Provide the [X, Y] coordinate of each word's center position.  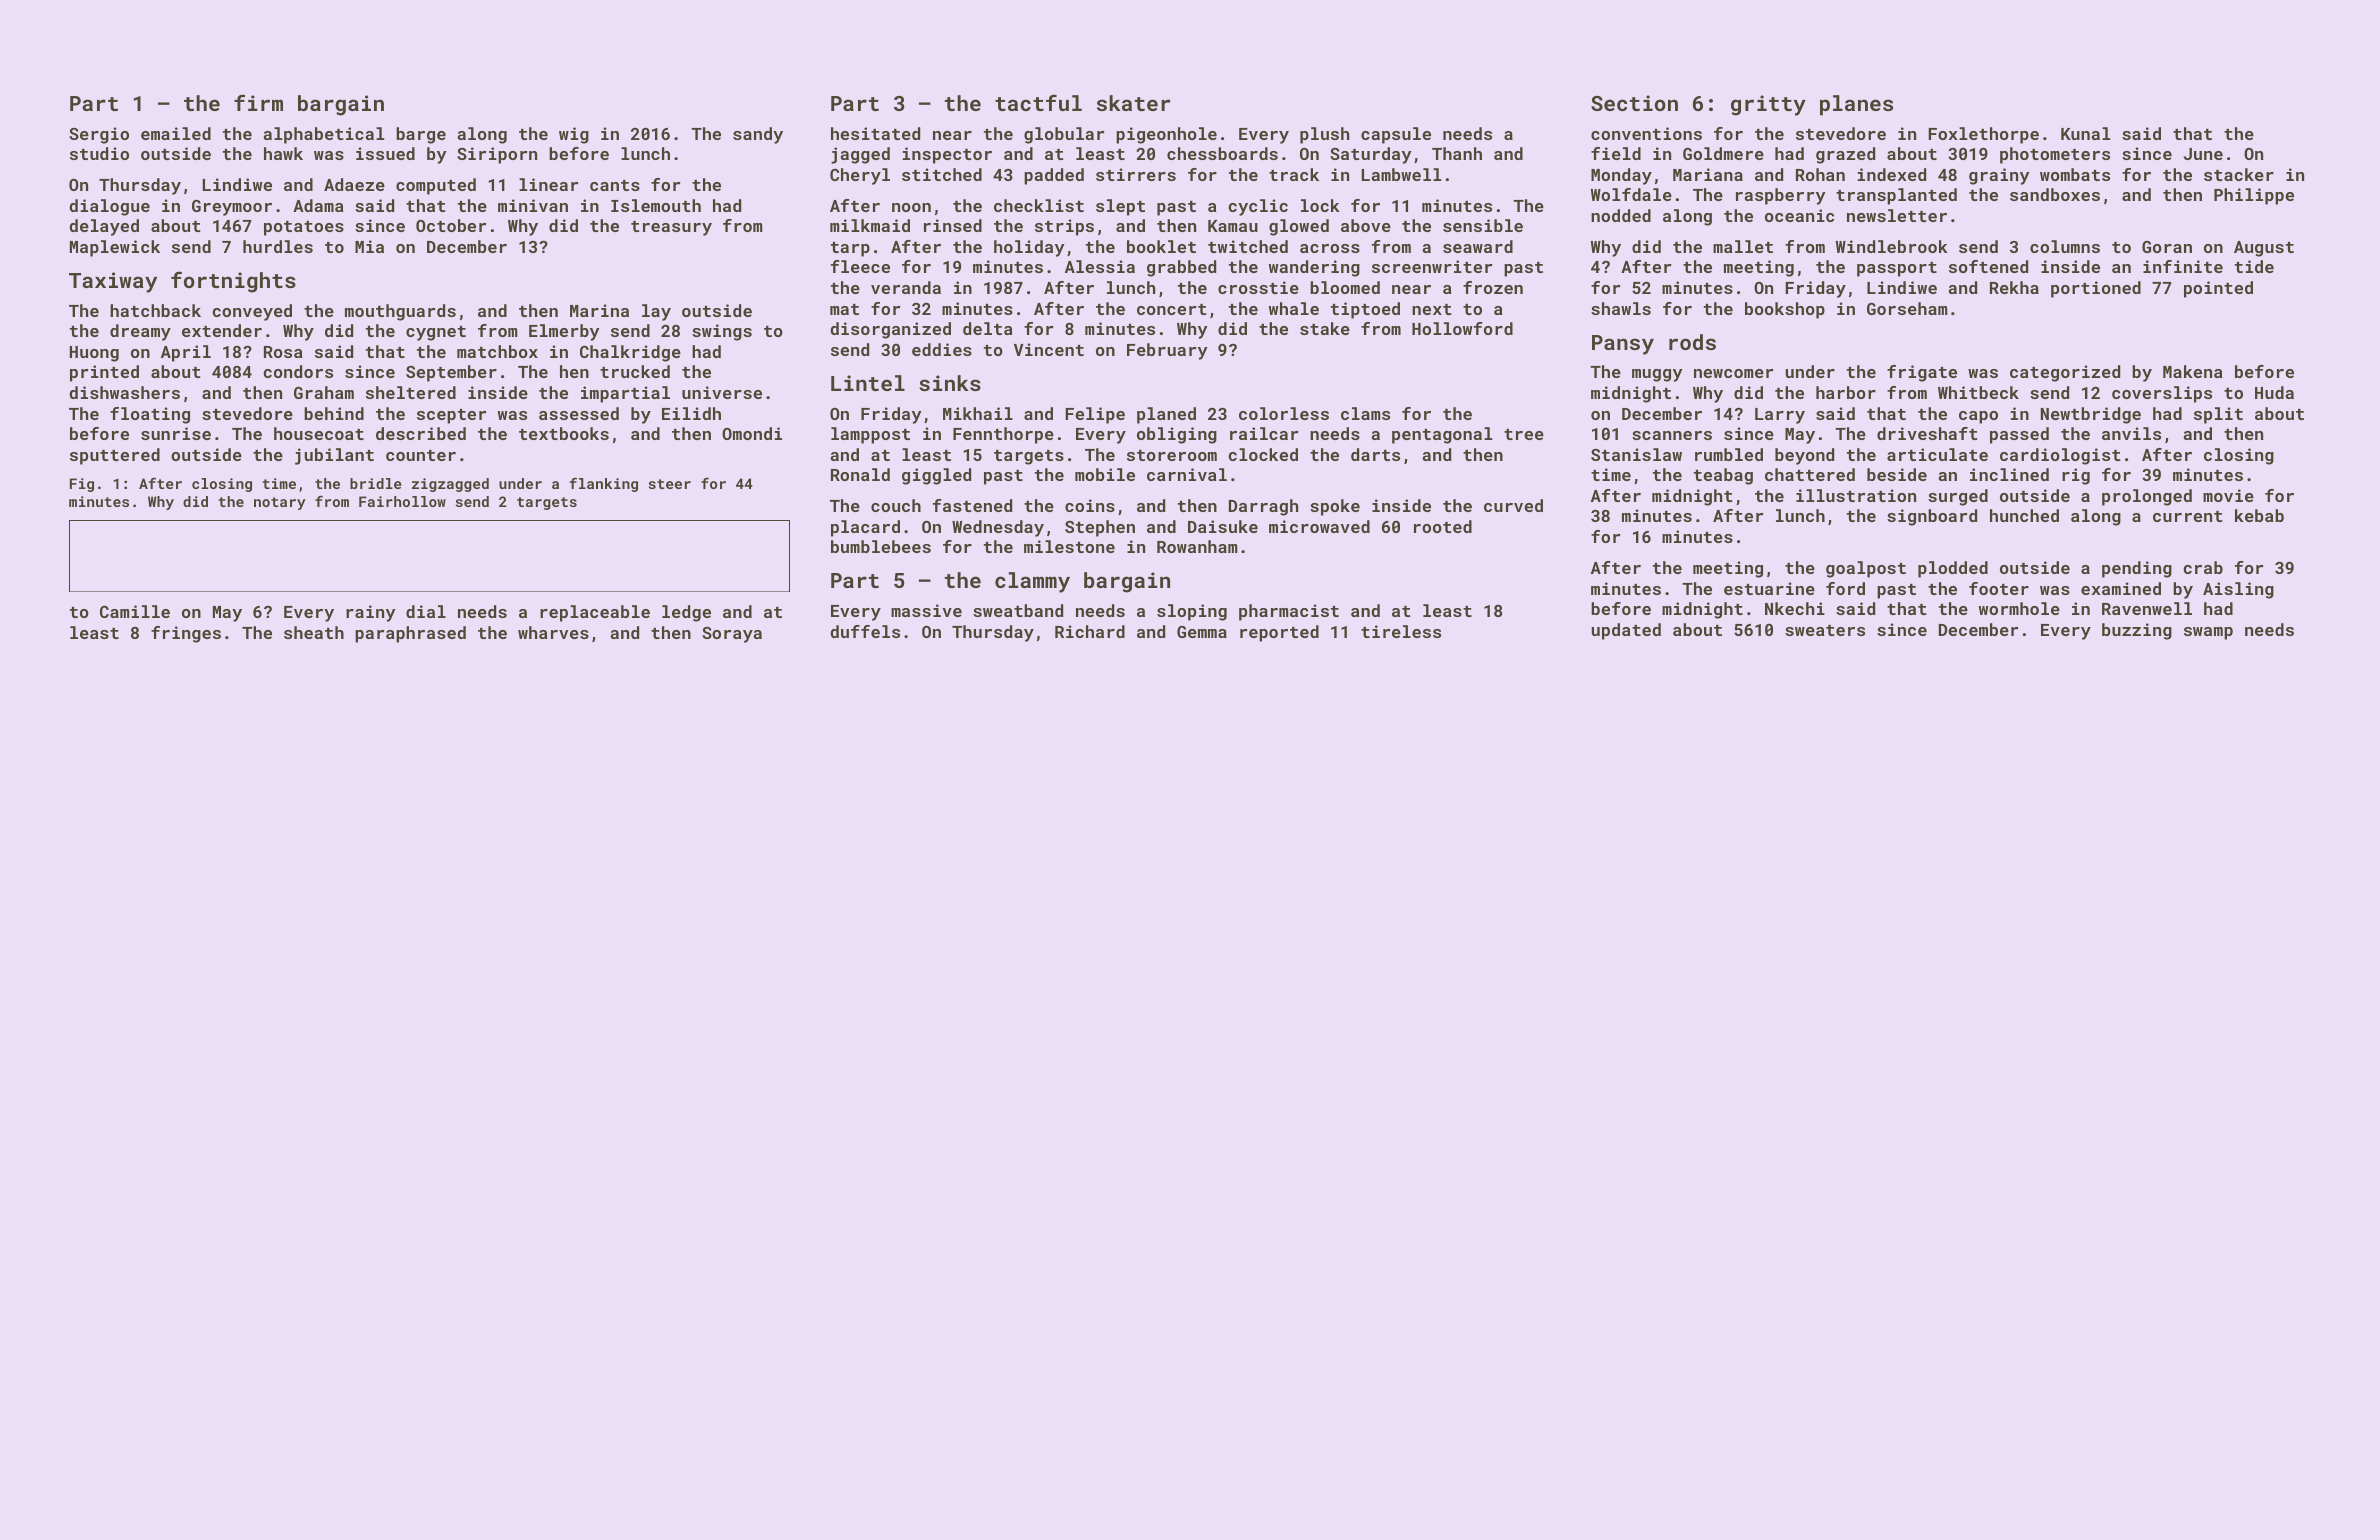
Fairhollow [402, 501]
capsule [1396, 135]
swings [722, 332]
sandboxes [2055, 194]
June [2203, 154]
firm [258, 102]
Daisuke [1223, 526]
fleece [860, 266]
